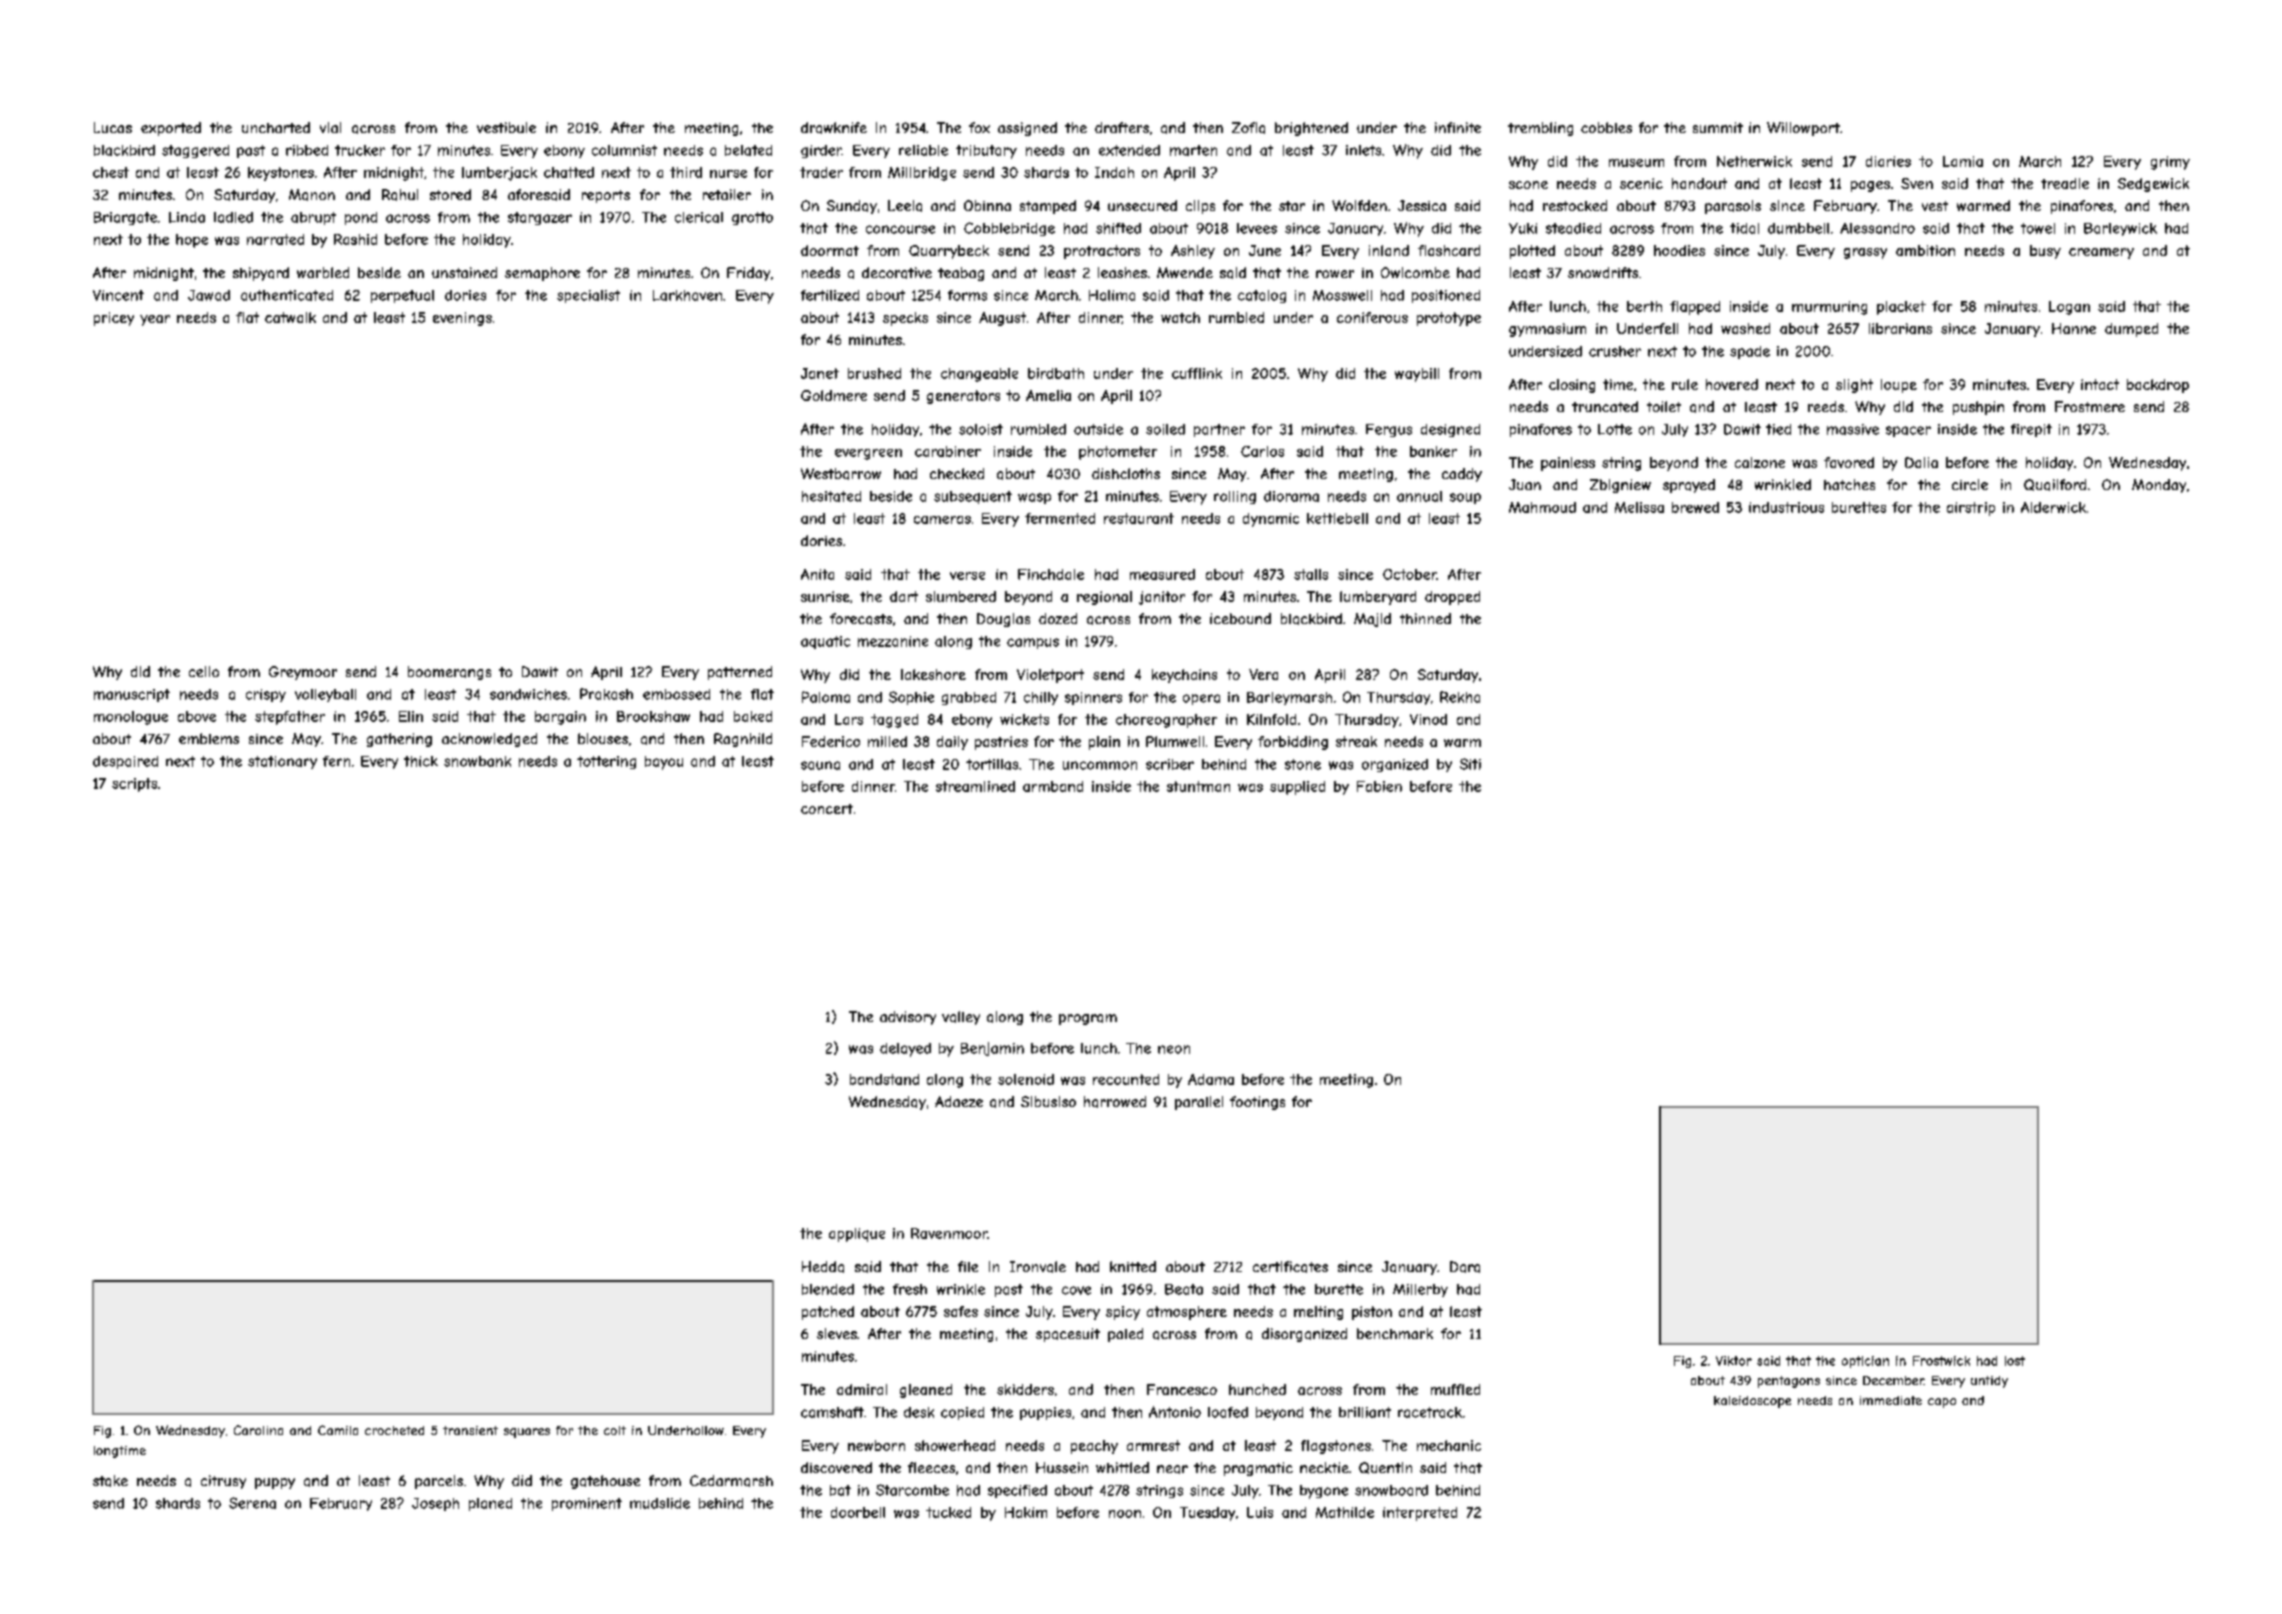 This document has width=2282, height=1614. I want to click on Wolfden, so click(1359, 205).
